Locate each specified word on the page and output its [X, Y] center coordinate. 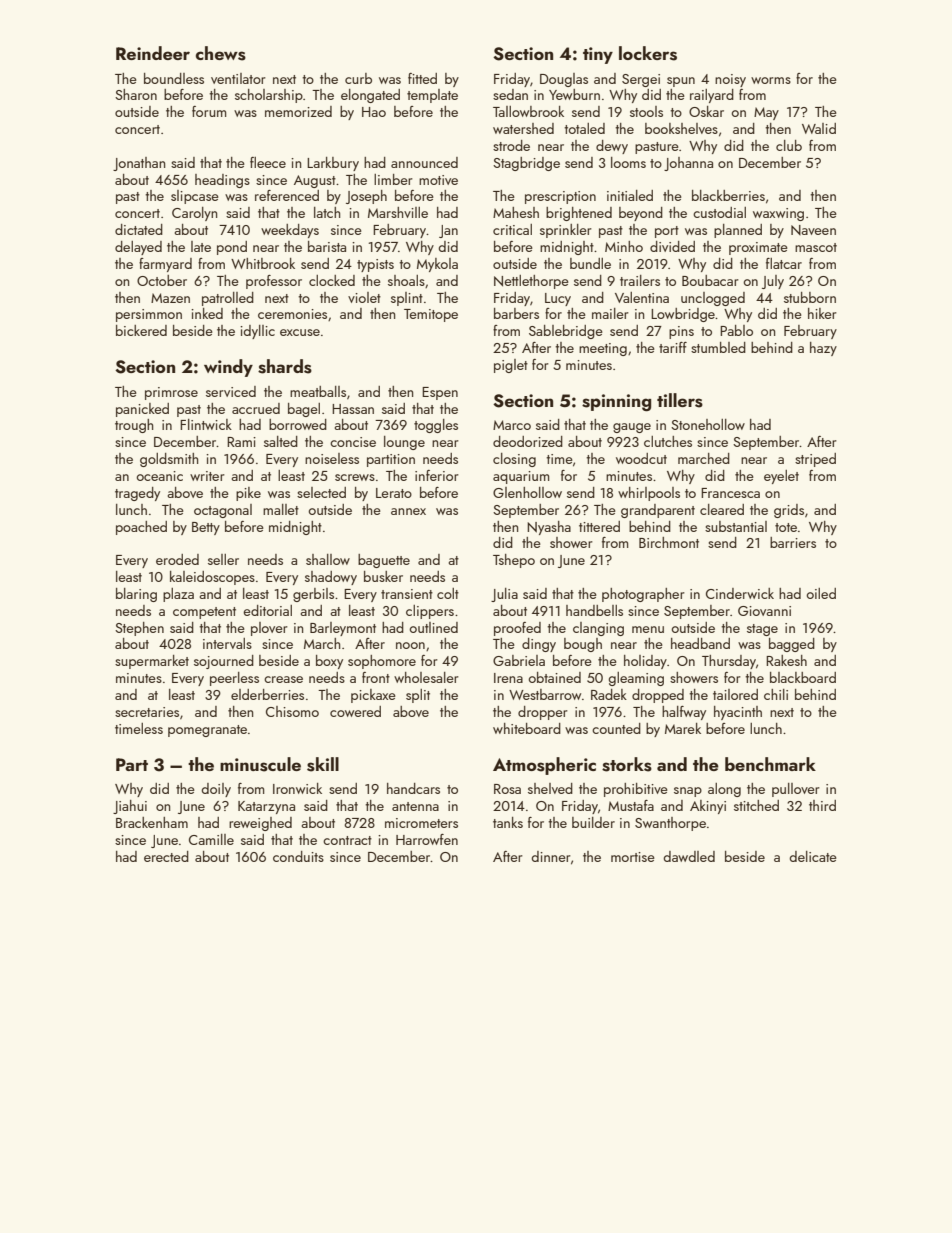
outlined [433, 627]
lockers [648, 53]
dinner [551, 856]
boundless [174, 78]
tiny [598, 55]
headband [700, 643]
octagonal [223, 511]
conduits [298, 856]
